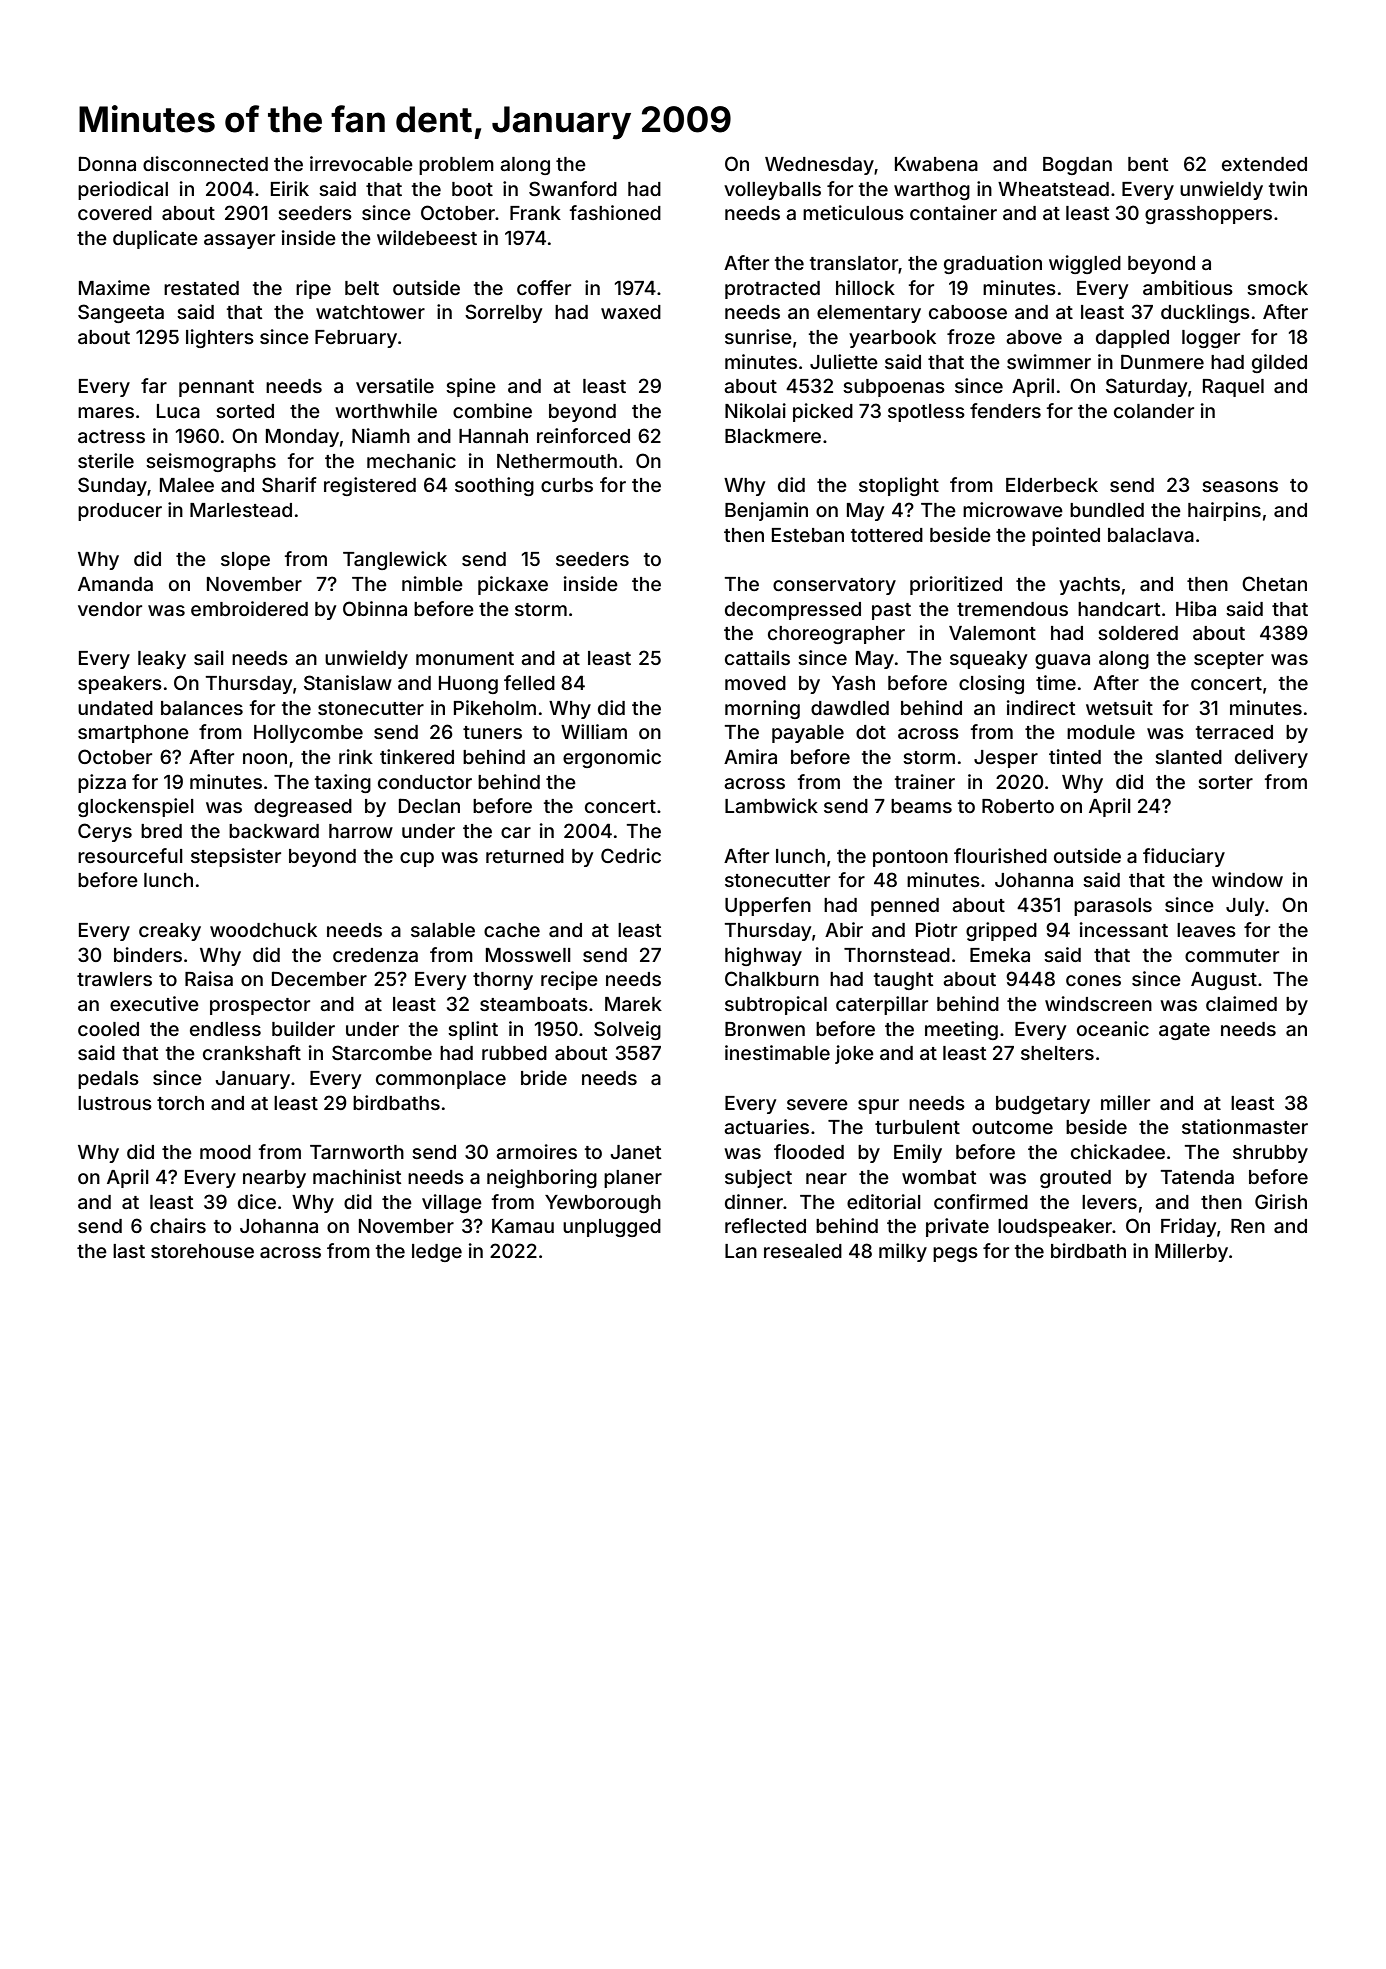 This document has height=1969, width=1386. I want to click on disconnected, so click(205, 163).
